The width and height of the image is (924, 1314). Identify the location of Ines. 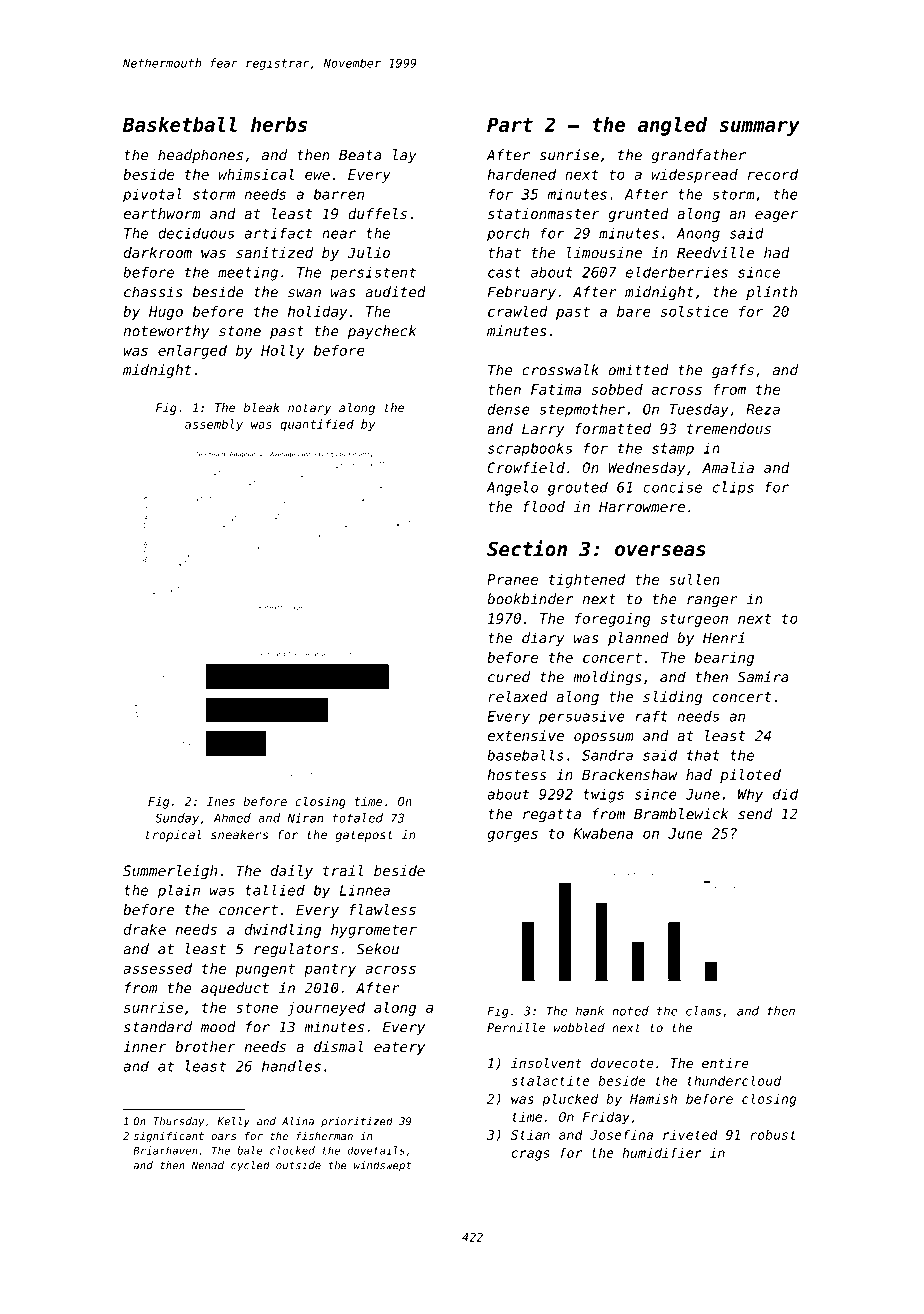
(221, 801).
